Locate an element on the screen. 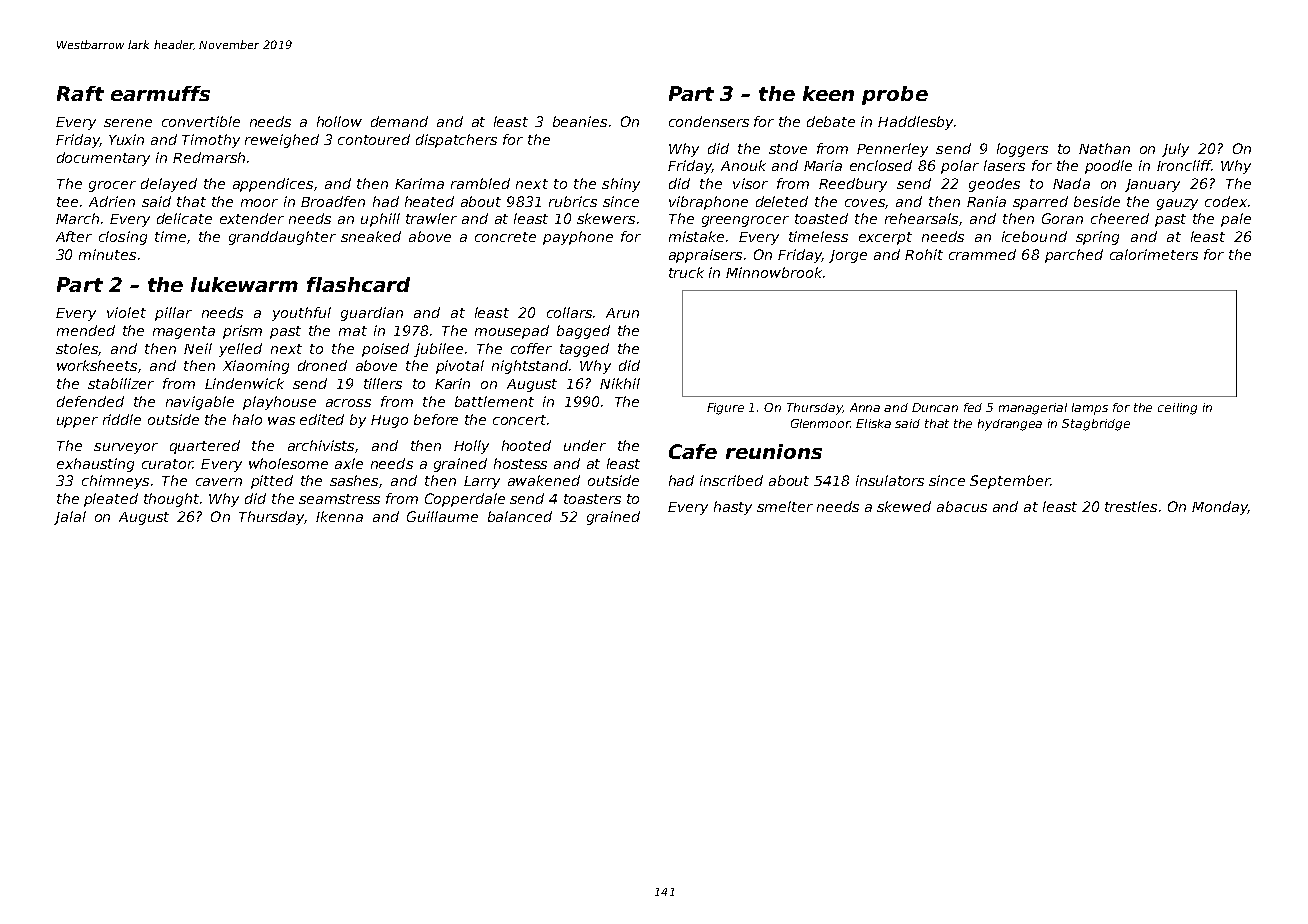 The width and height of the screenshot is (1308, 924). Ironcliff is located at coordinates (1184, 165).
